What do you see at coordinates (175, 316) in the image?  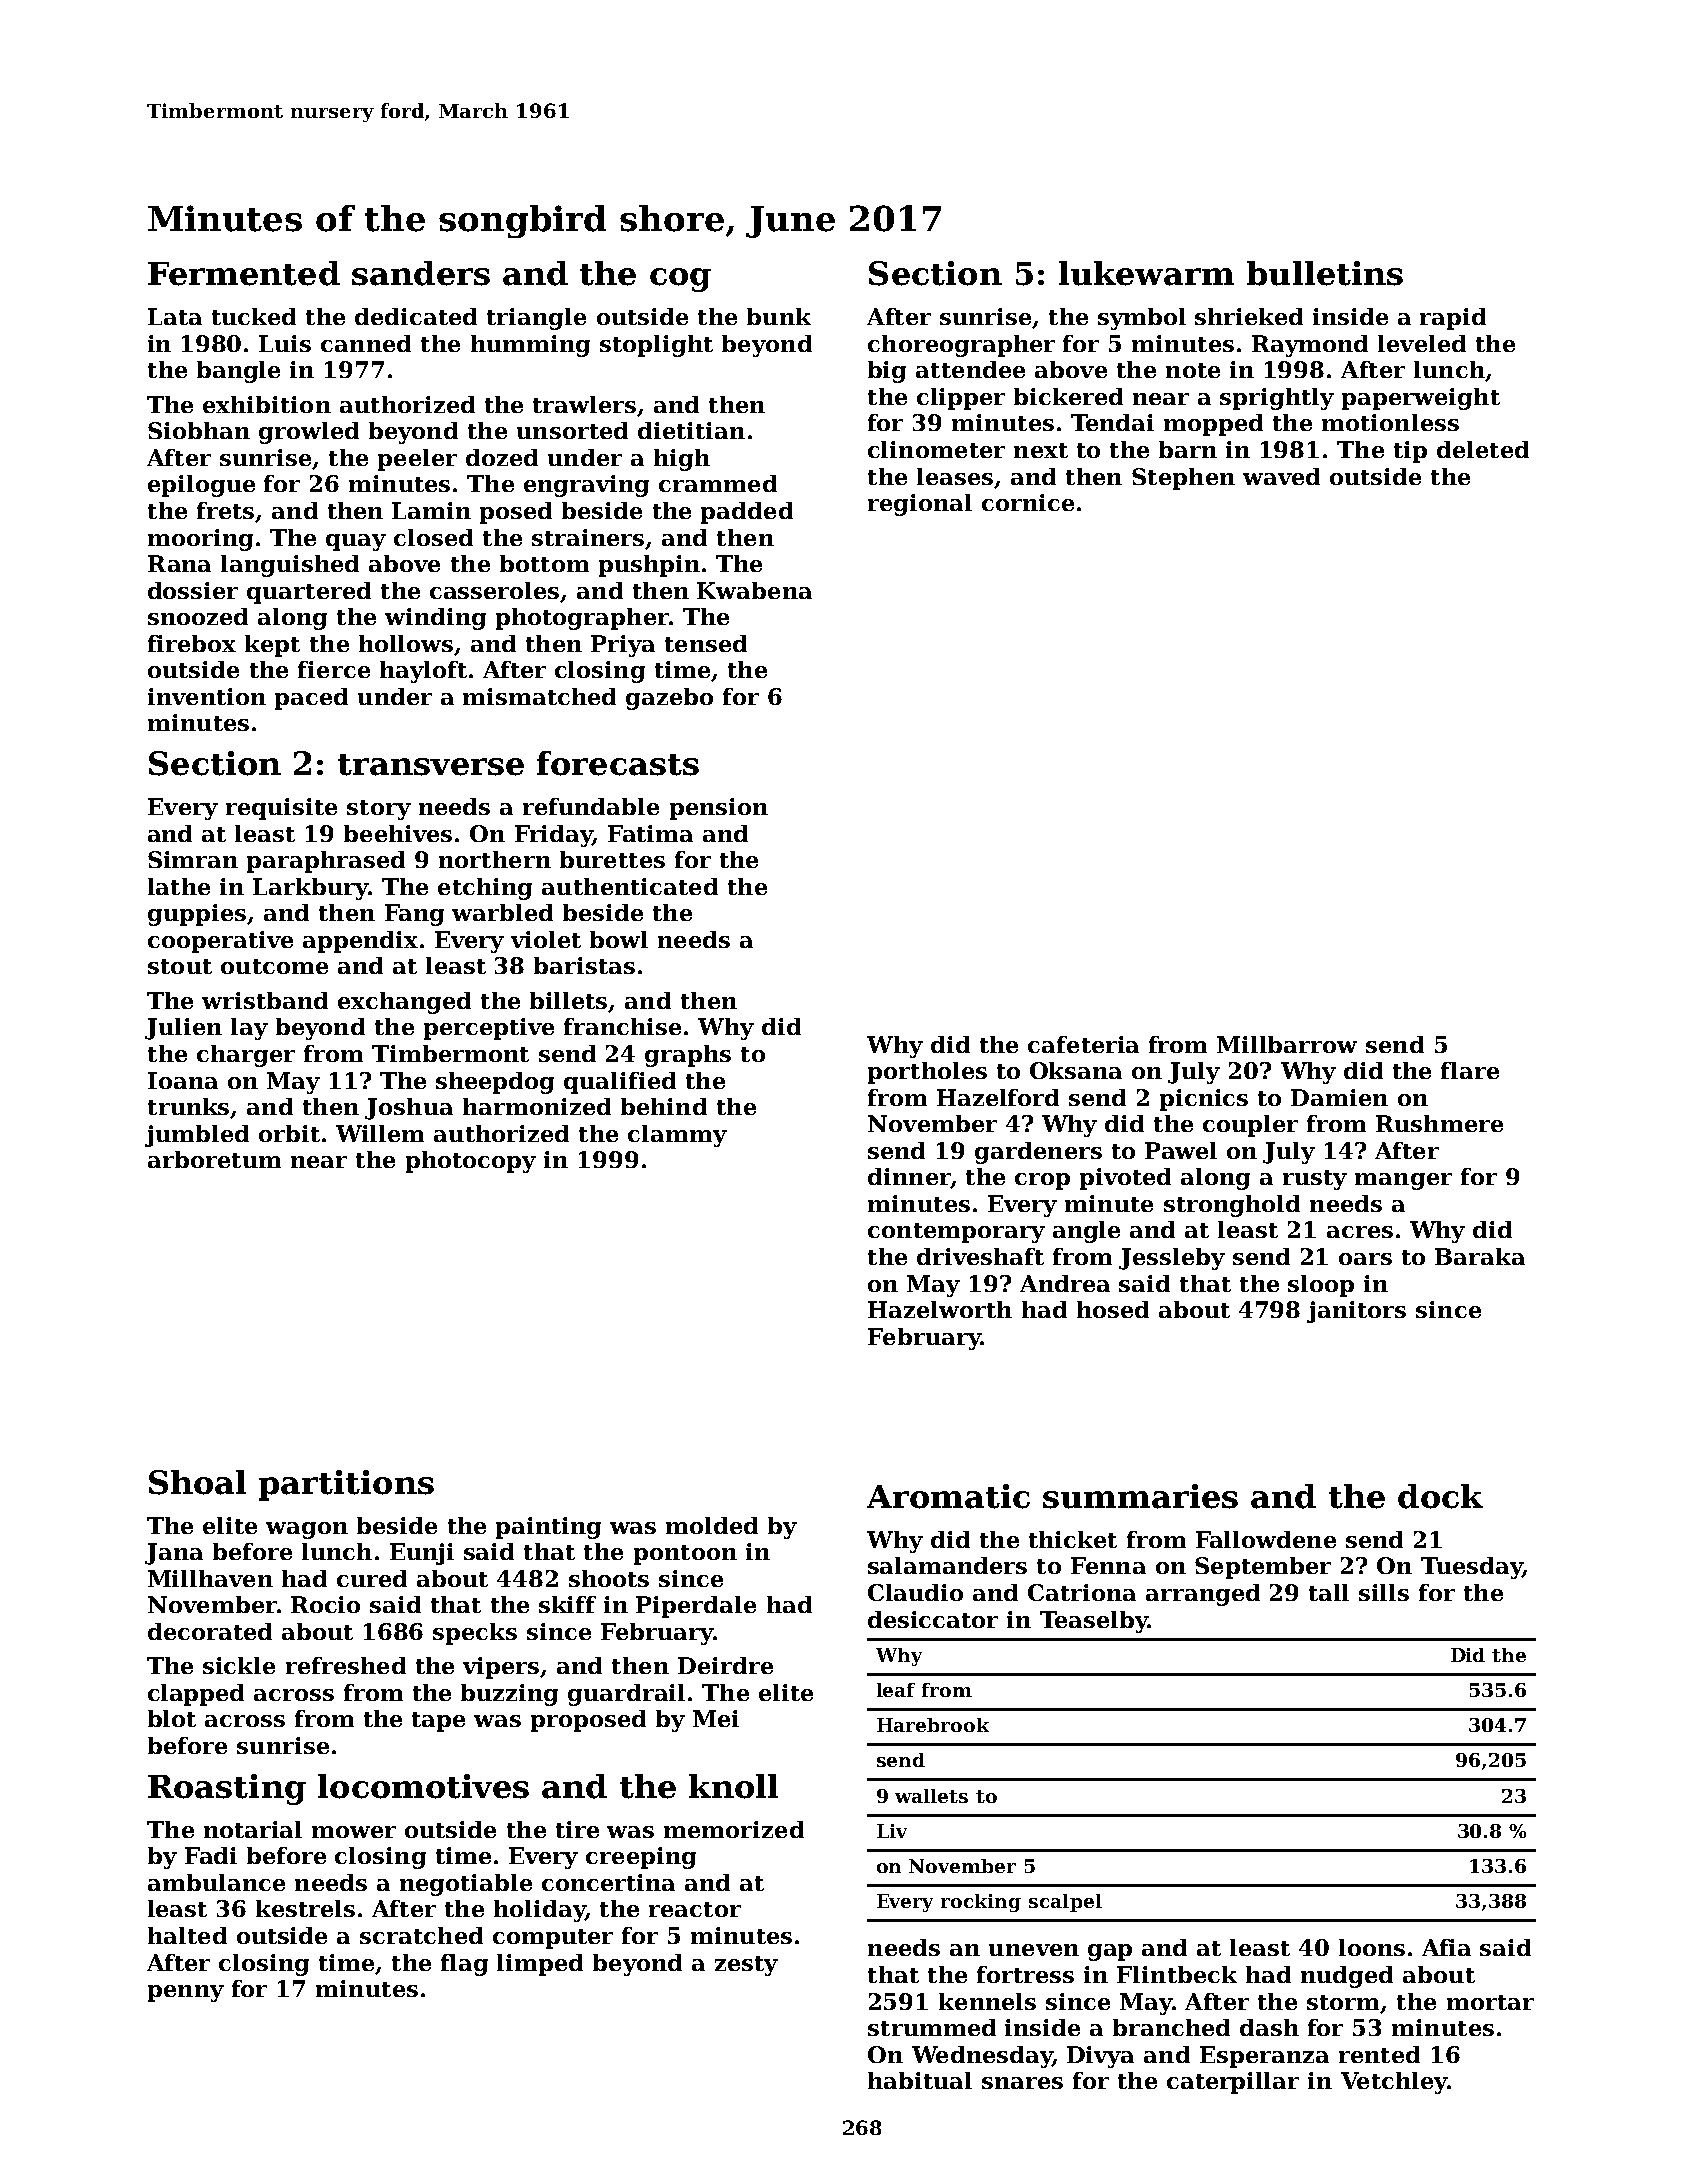 I see `Lata` at bounding box center [175, 316].
